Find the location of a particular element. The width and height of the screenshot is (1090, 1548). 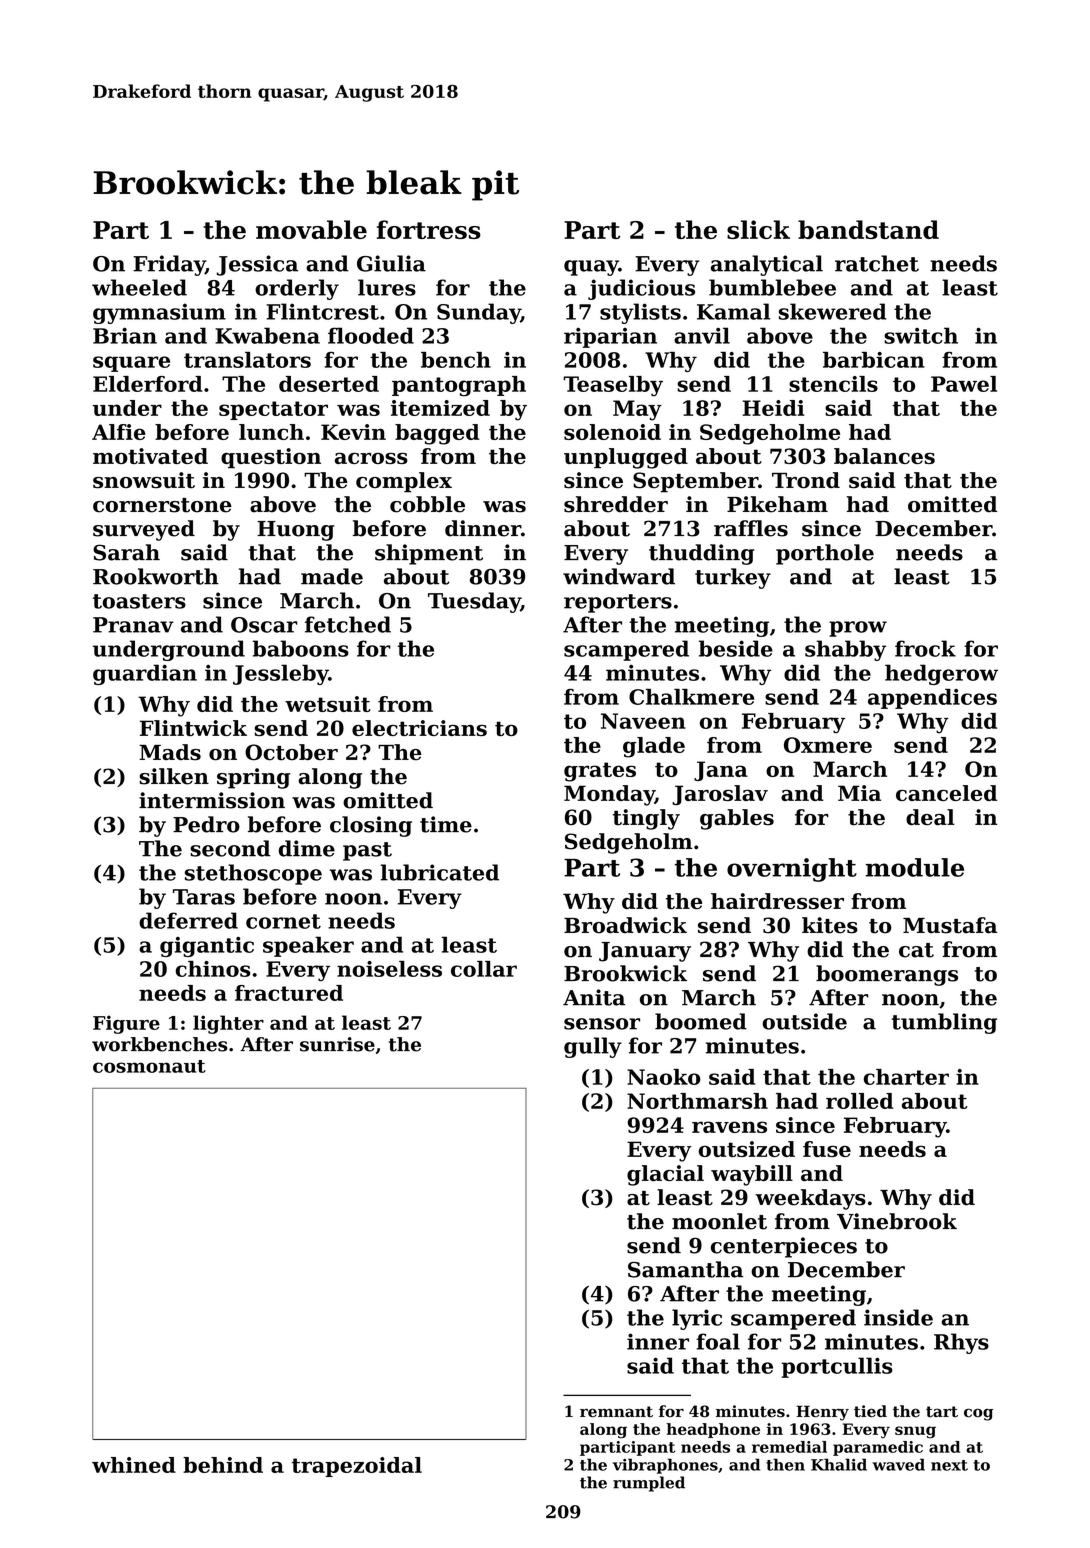

rumpled is located at coordinates (649, 1484).
